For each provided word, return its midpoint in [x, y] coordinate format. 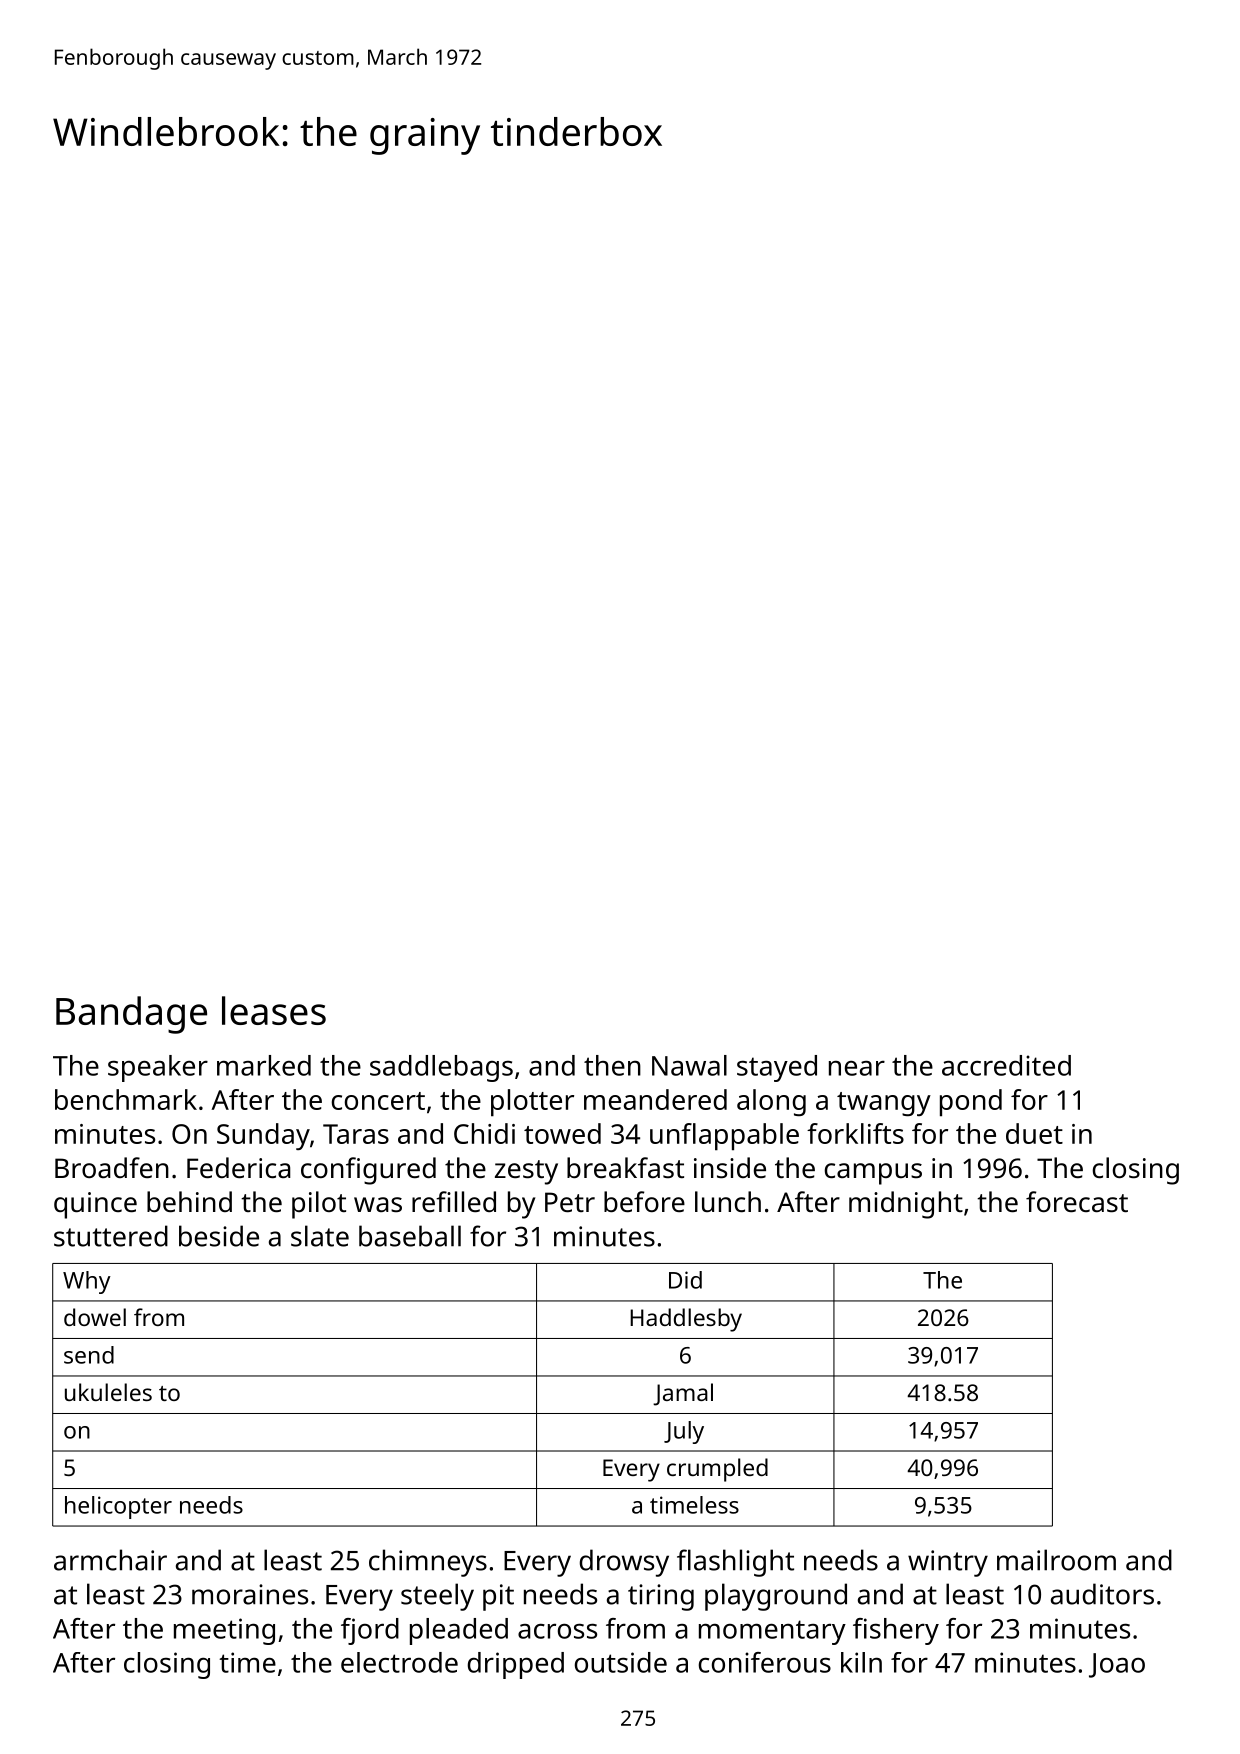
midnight [906, 1205]
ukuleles [108, 1392]
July [684, 1432]
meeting [224, 1631]
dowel [95, 1317]
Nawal [689, 1065]
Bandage [131, 1015]
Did [685, 1280]
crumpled [717, 1470]
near [857, 1068]
